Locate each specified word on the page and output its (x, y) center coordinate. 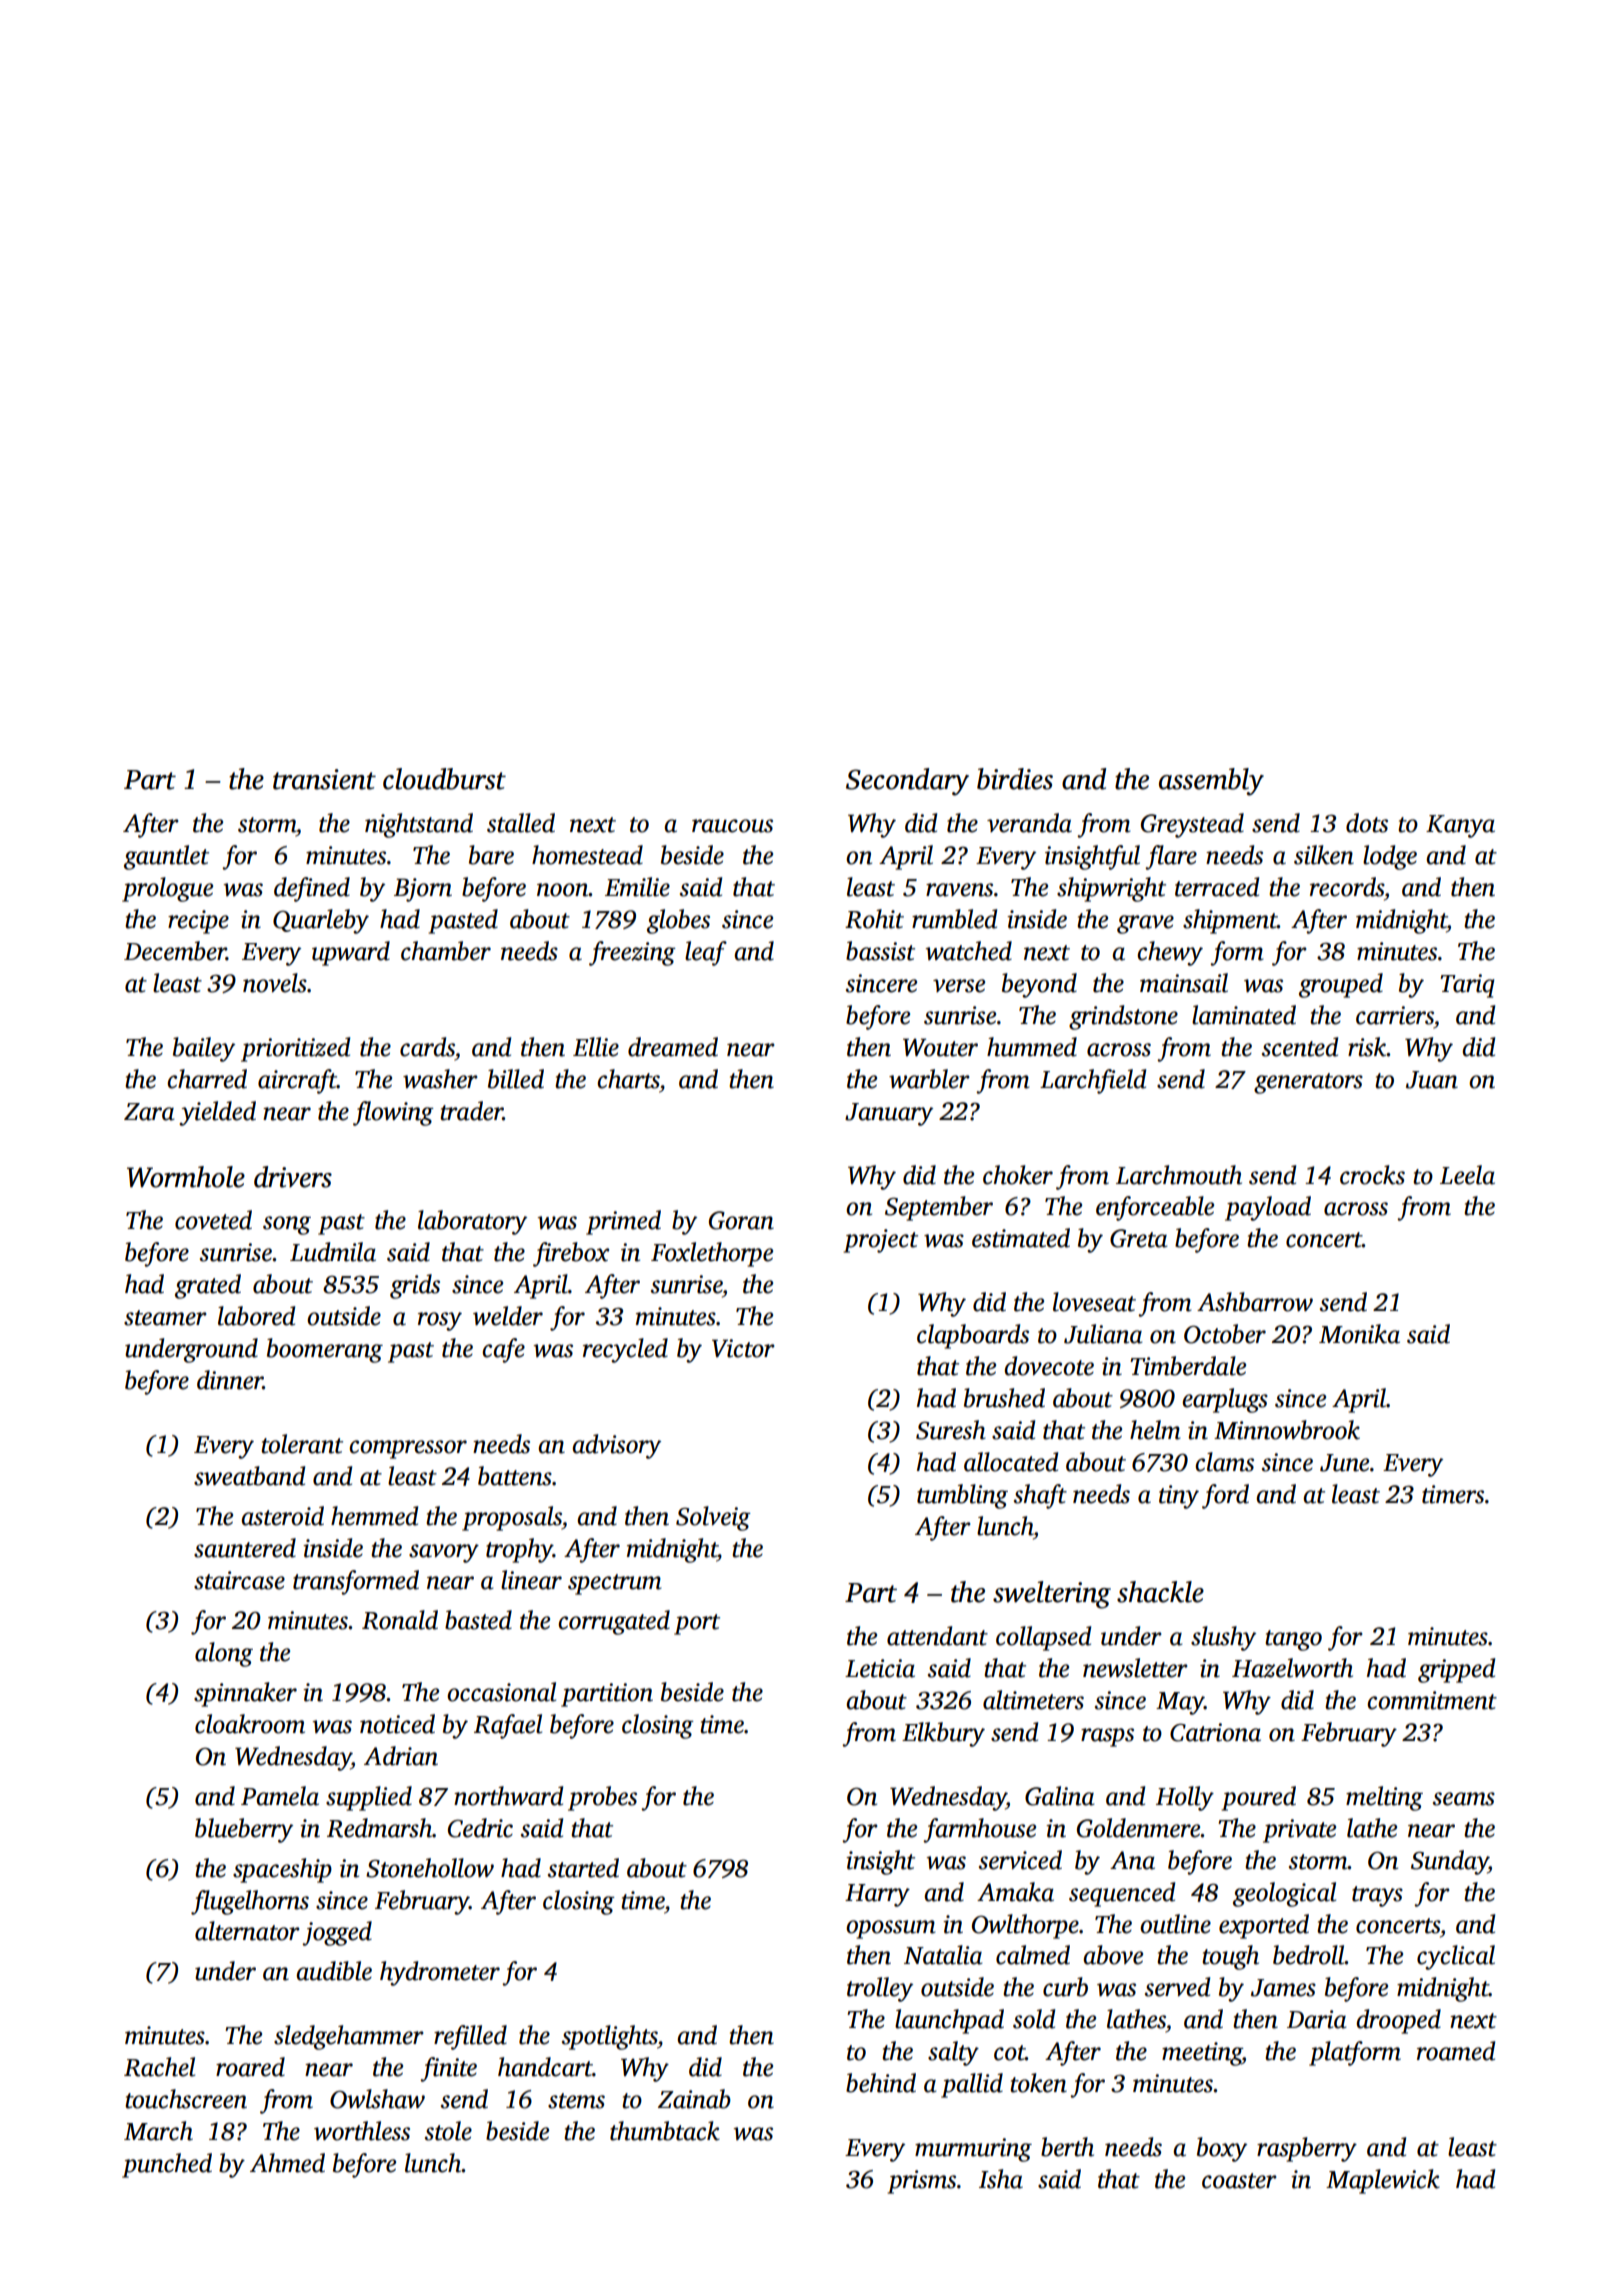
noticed (397, 1724)
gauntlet (166, 857)
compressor (408, 1449)
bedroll (1309, 1955)
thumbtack (665, 2131)
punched (167, 2165)
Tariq (1467, 986)
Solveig (713, 1518)
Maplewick (1383, 2181)
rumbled (954, 919)
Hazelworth (1292, 1668)
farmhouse (979, 1830)
